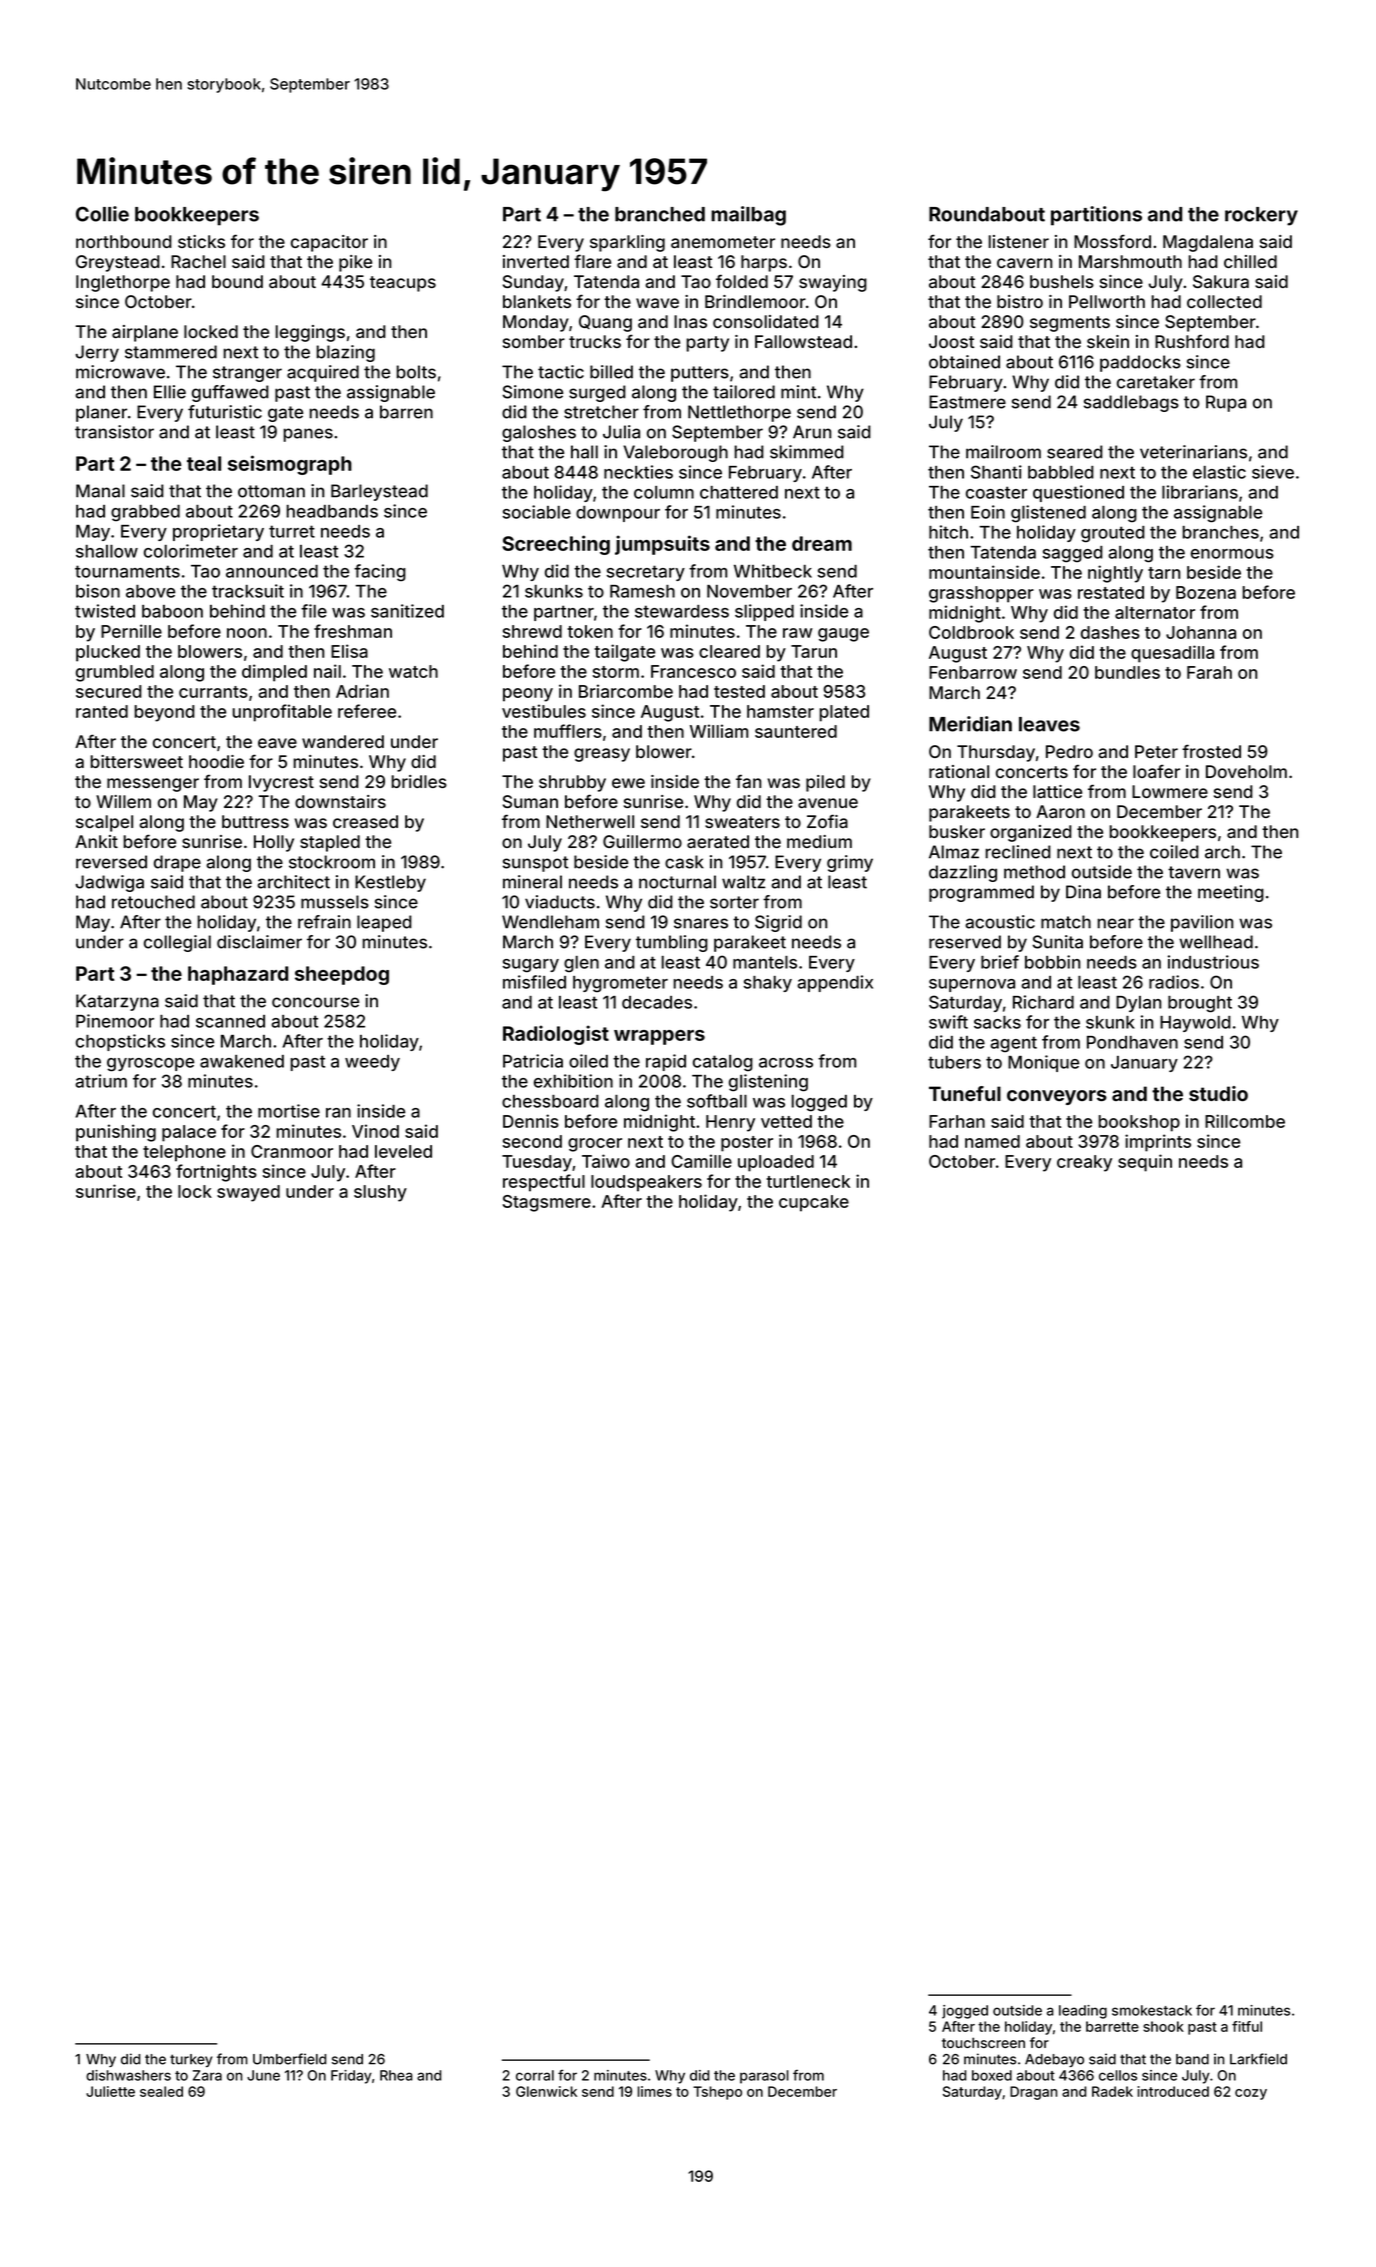 The image size is (1376, 2267). I want to click on listener, so click(1018, 241).
